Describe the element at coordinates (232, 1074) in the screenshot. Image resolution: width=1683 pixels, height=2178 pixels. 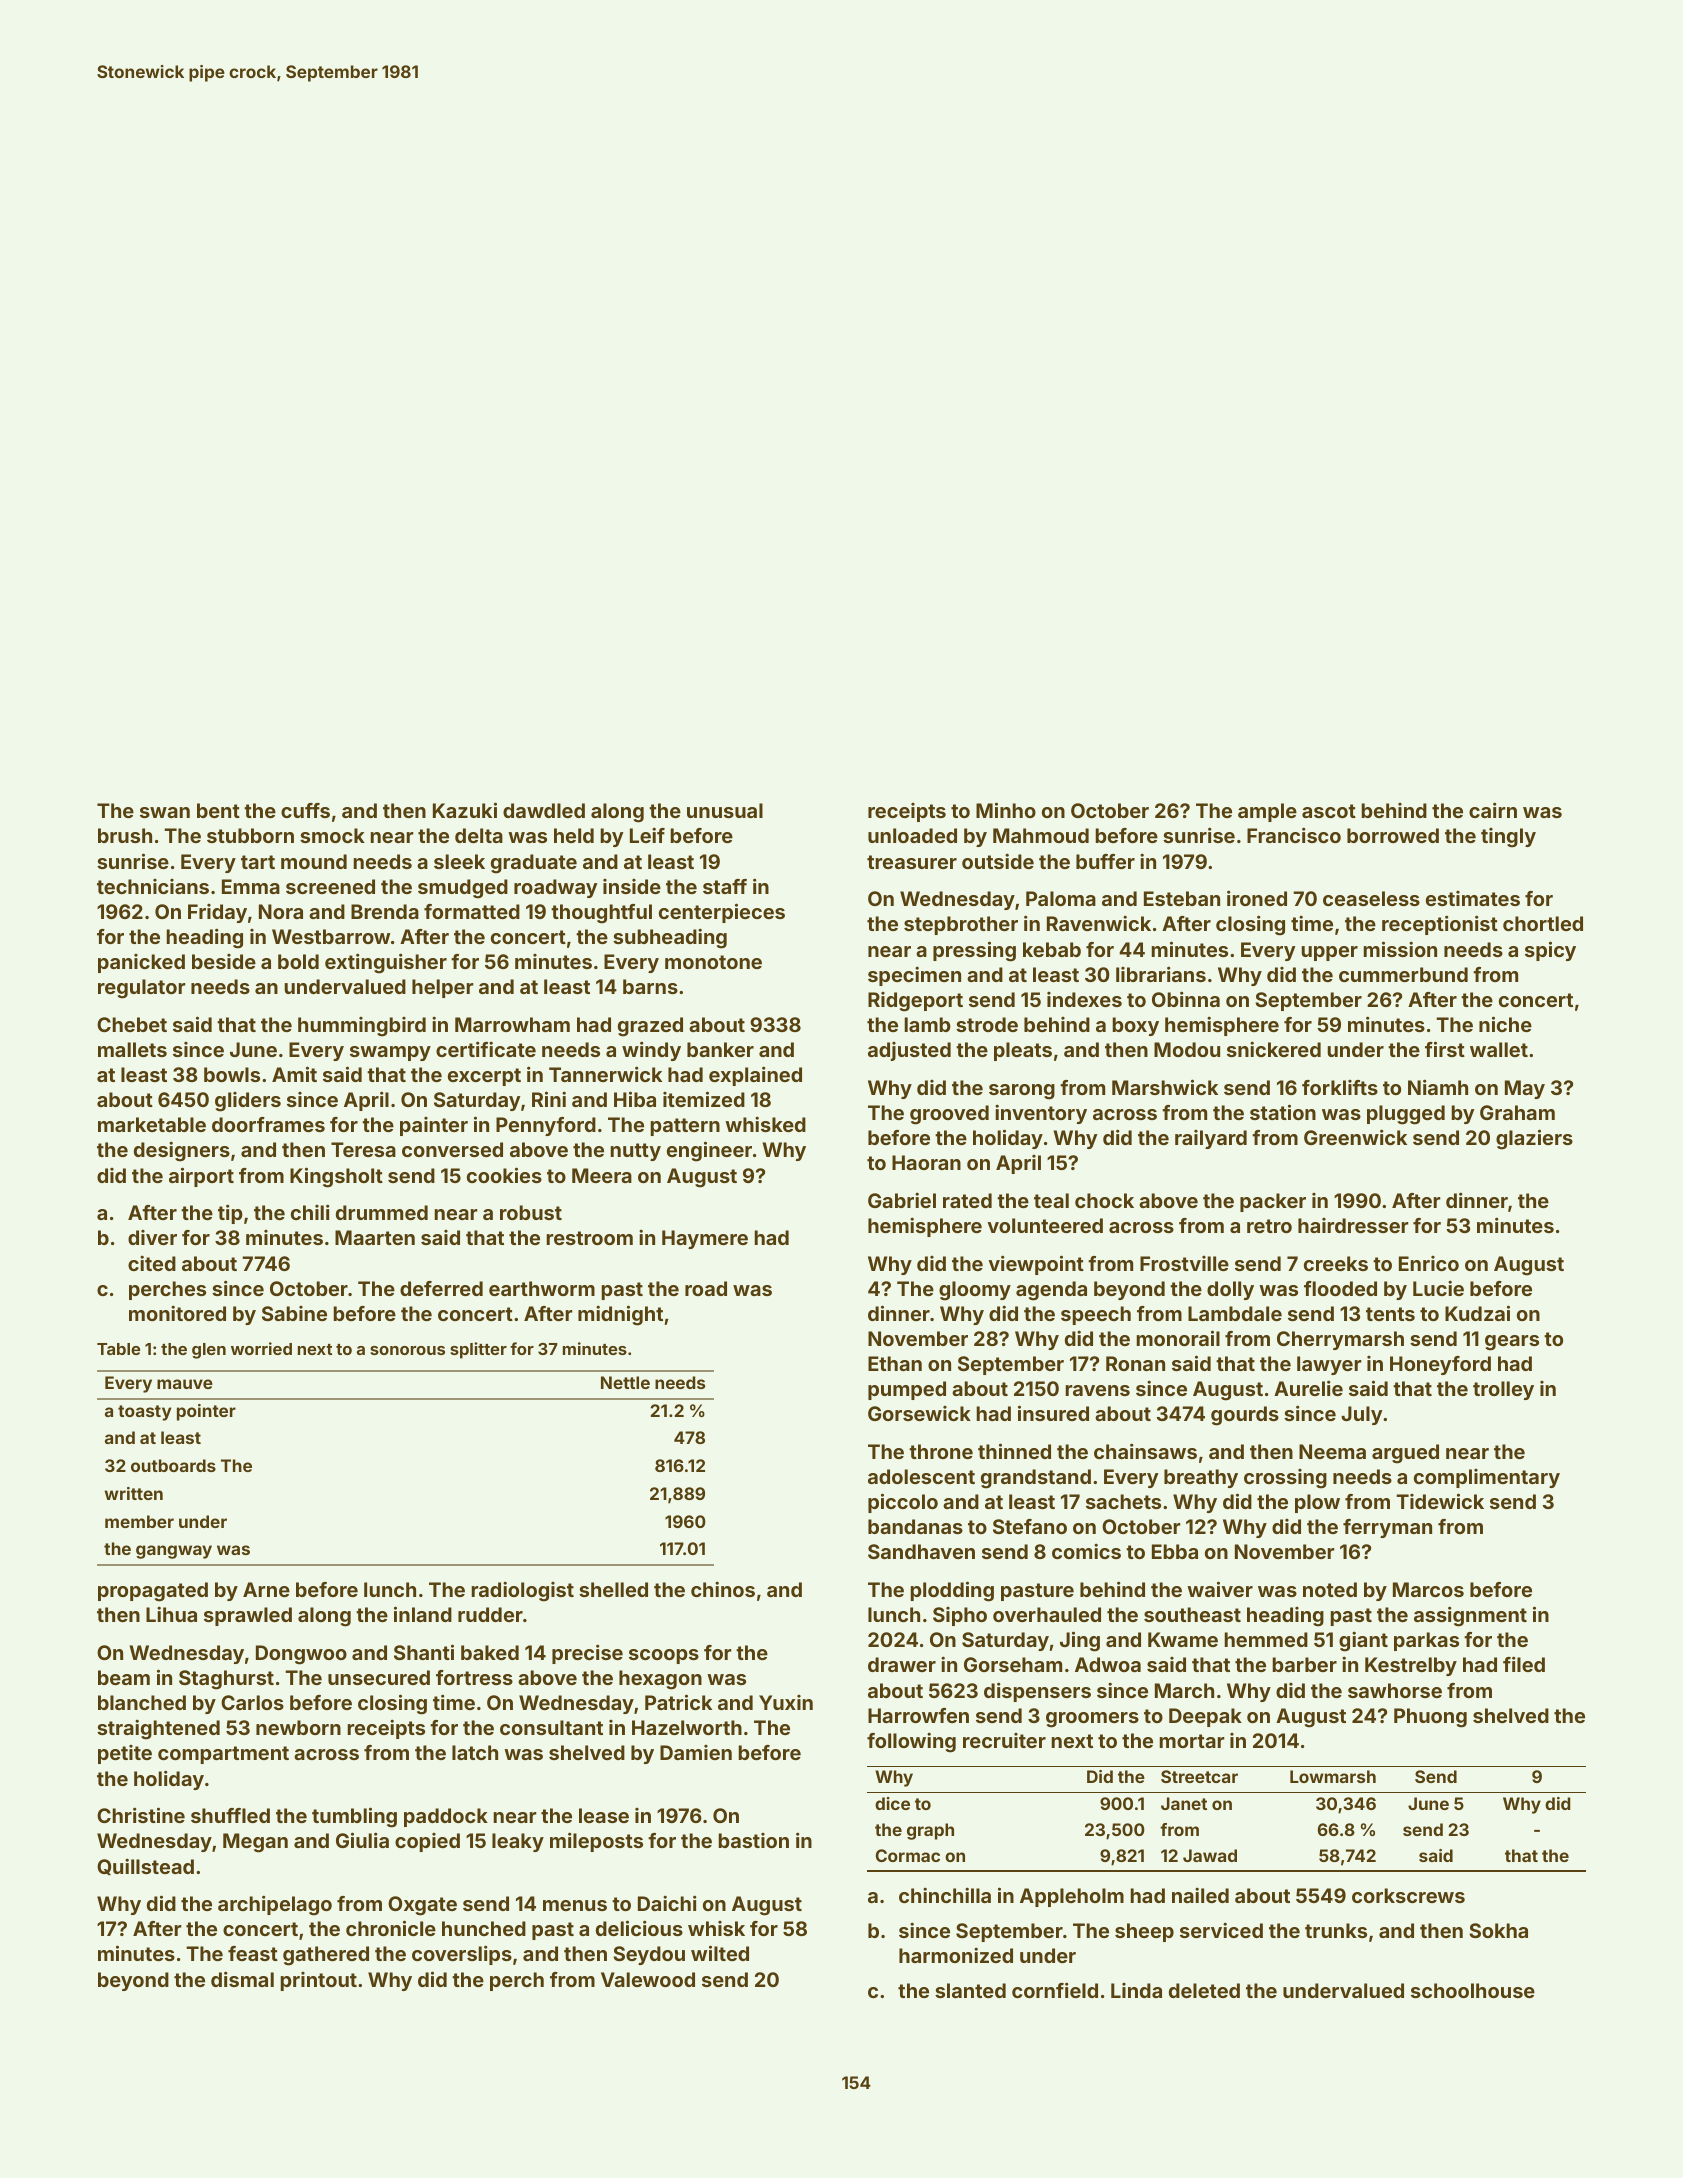
I see `bowls` at that location.
